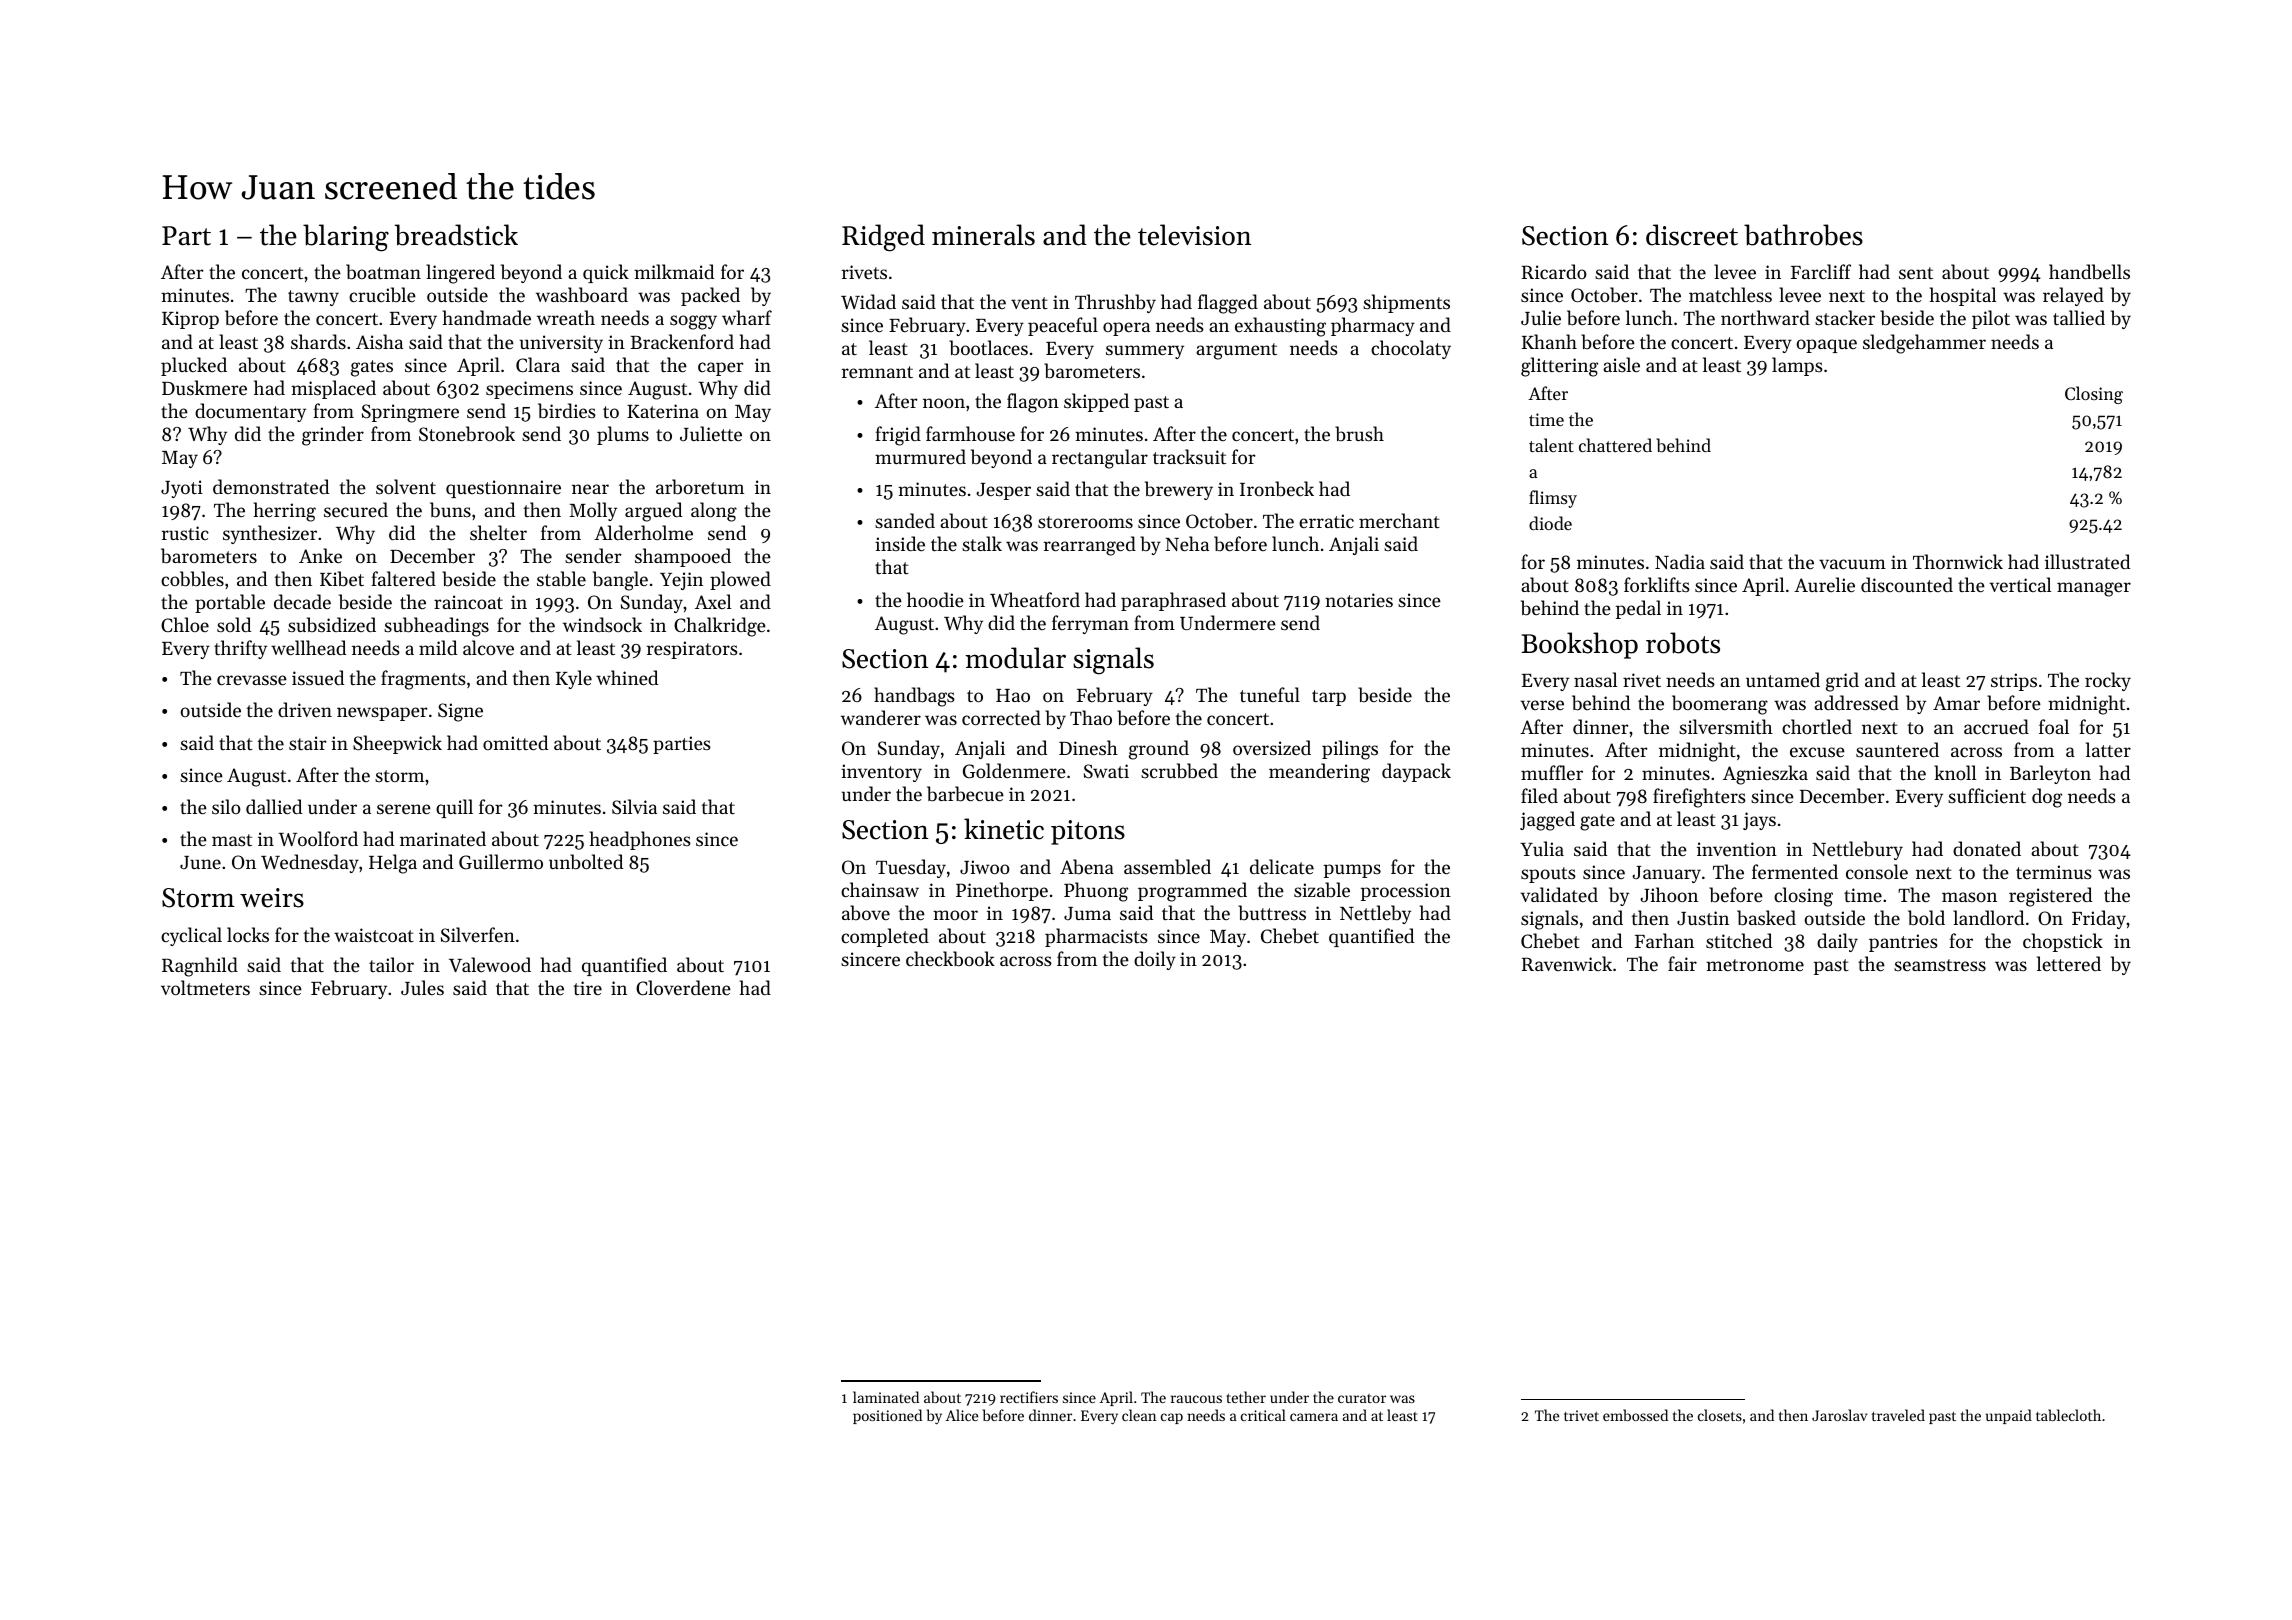 This screenshot has width=2292, height=1620. I want to click on newspaper, so click(382, 714).
